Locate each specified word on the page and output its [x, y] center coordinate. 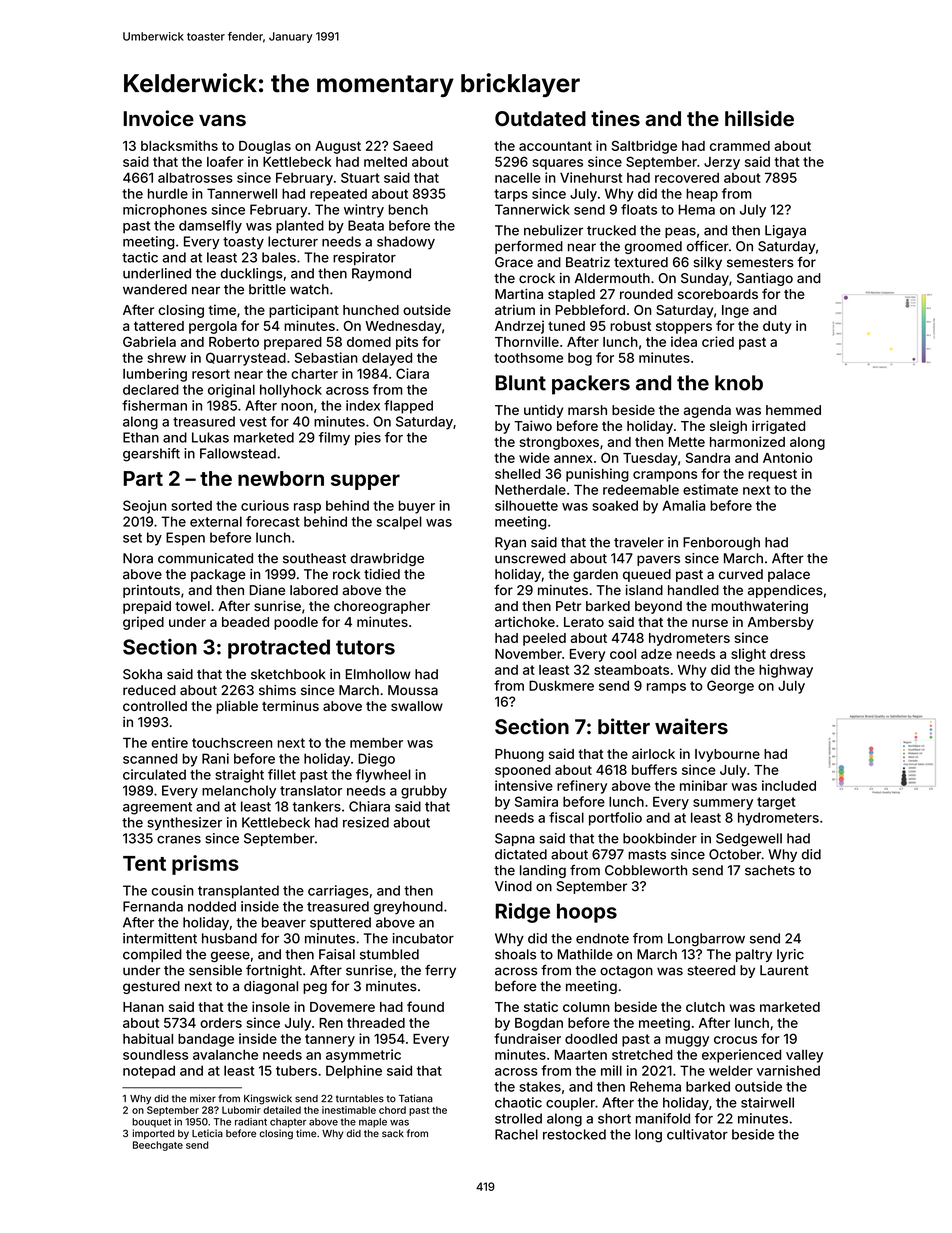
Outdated [540, 118]
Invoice [158, 118]
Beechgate [158, 1146]
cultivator [697, 1134]
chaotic [518, 1102]
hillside [759, 118]
